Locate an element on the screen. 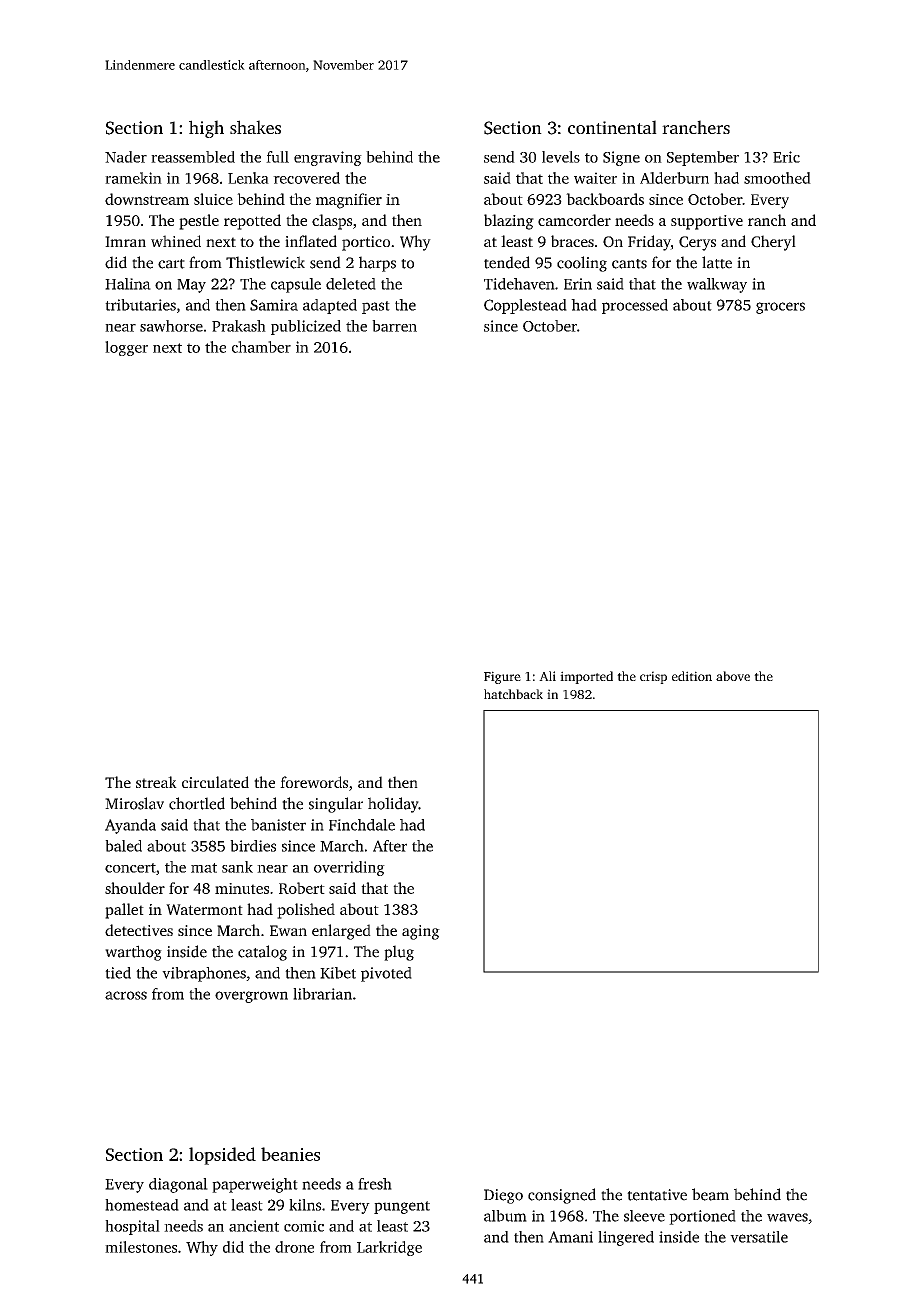 The width and height of the screenshot is (924, 1308). cants is located at coordinates (629, 264).
